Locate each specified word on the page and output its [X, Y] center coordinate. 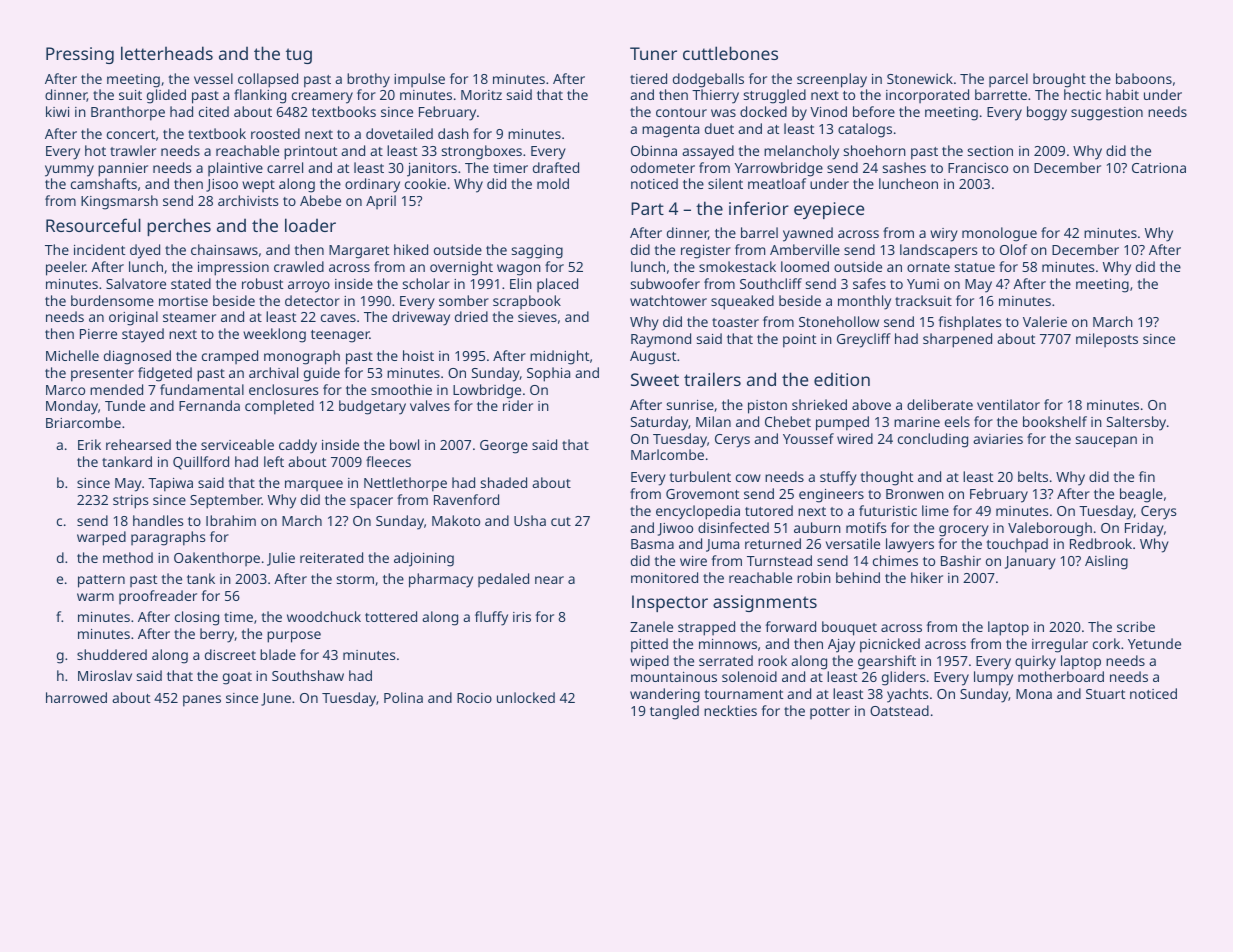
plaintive [235, 169]
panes [202, 701]
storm [355, 579]
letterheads [167, 53]
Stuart [1105, 694]
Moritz [481, 95]
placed [557, 285]
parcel [1008, 80]
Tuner [653, 53]
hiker [927, 577]
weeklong [274, 335]
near [549, 580]
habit [1122, 94]
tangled [674, 712]
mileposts [1107, 340]
